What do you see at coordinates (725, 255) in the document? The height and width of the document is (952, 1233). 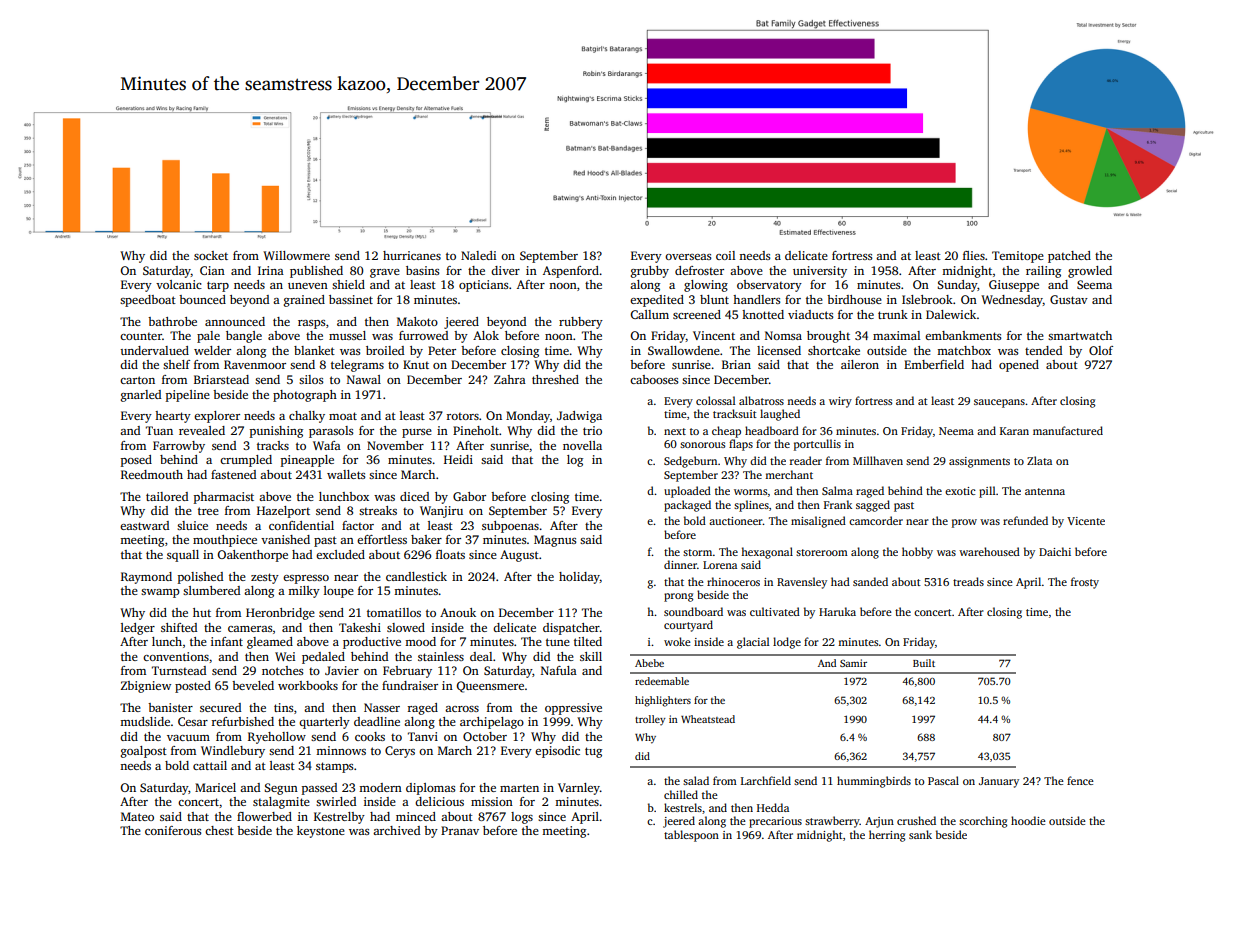 I see `coil` at bounding box center [725, 255].
